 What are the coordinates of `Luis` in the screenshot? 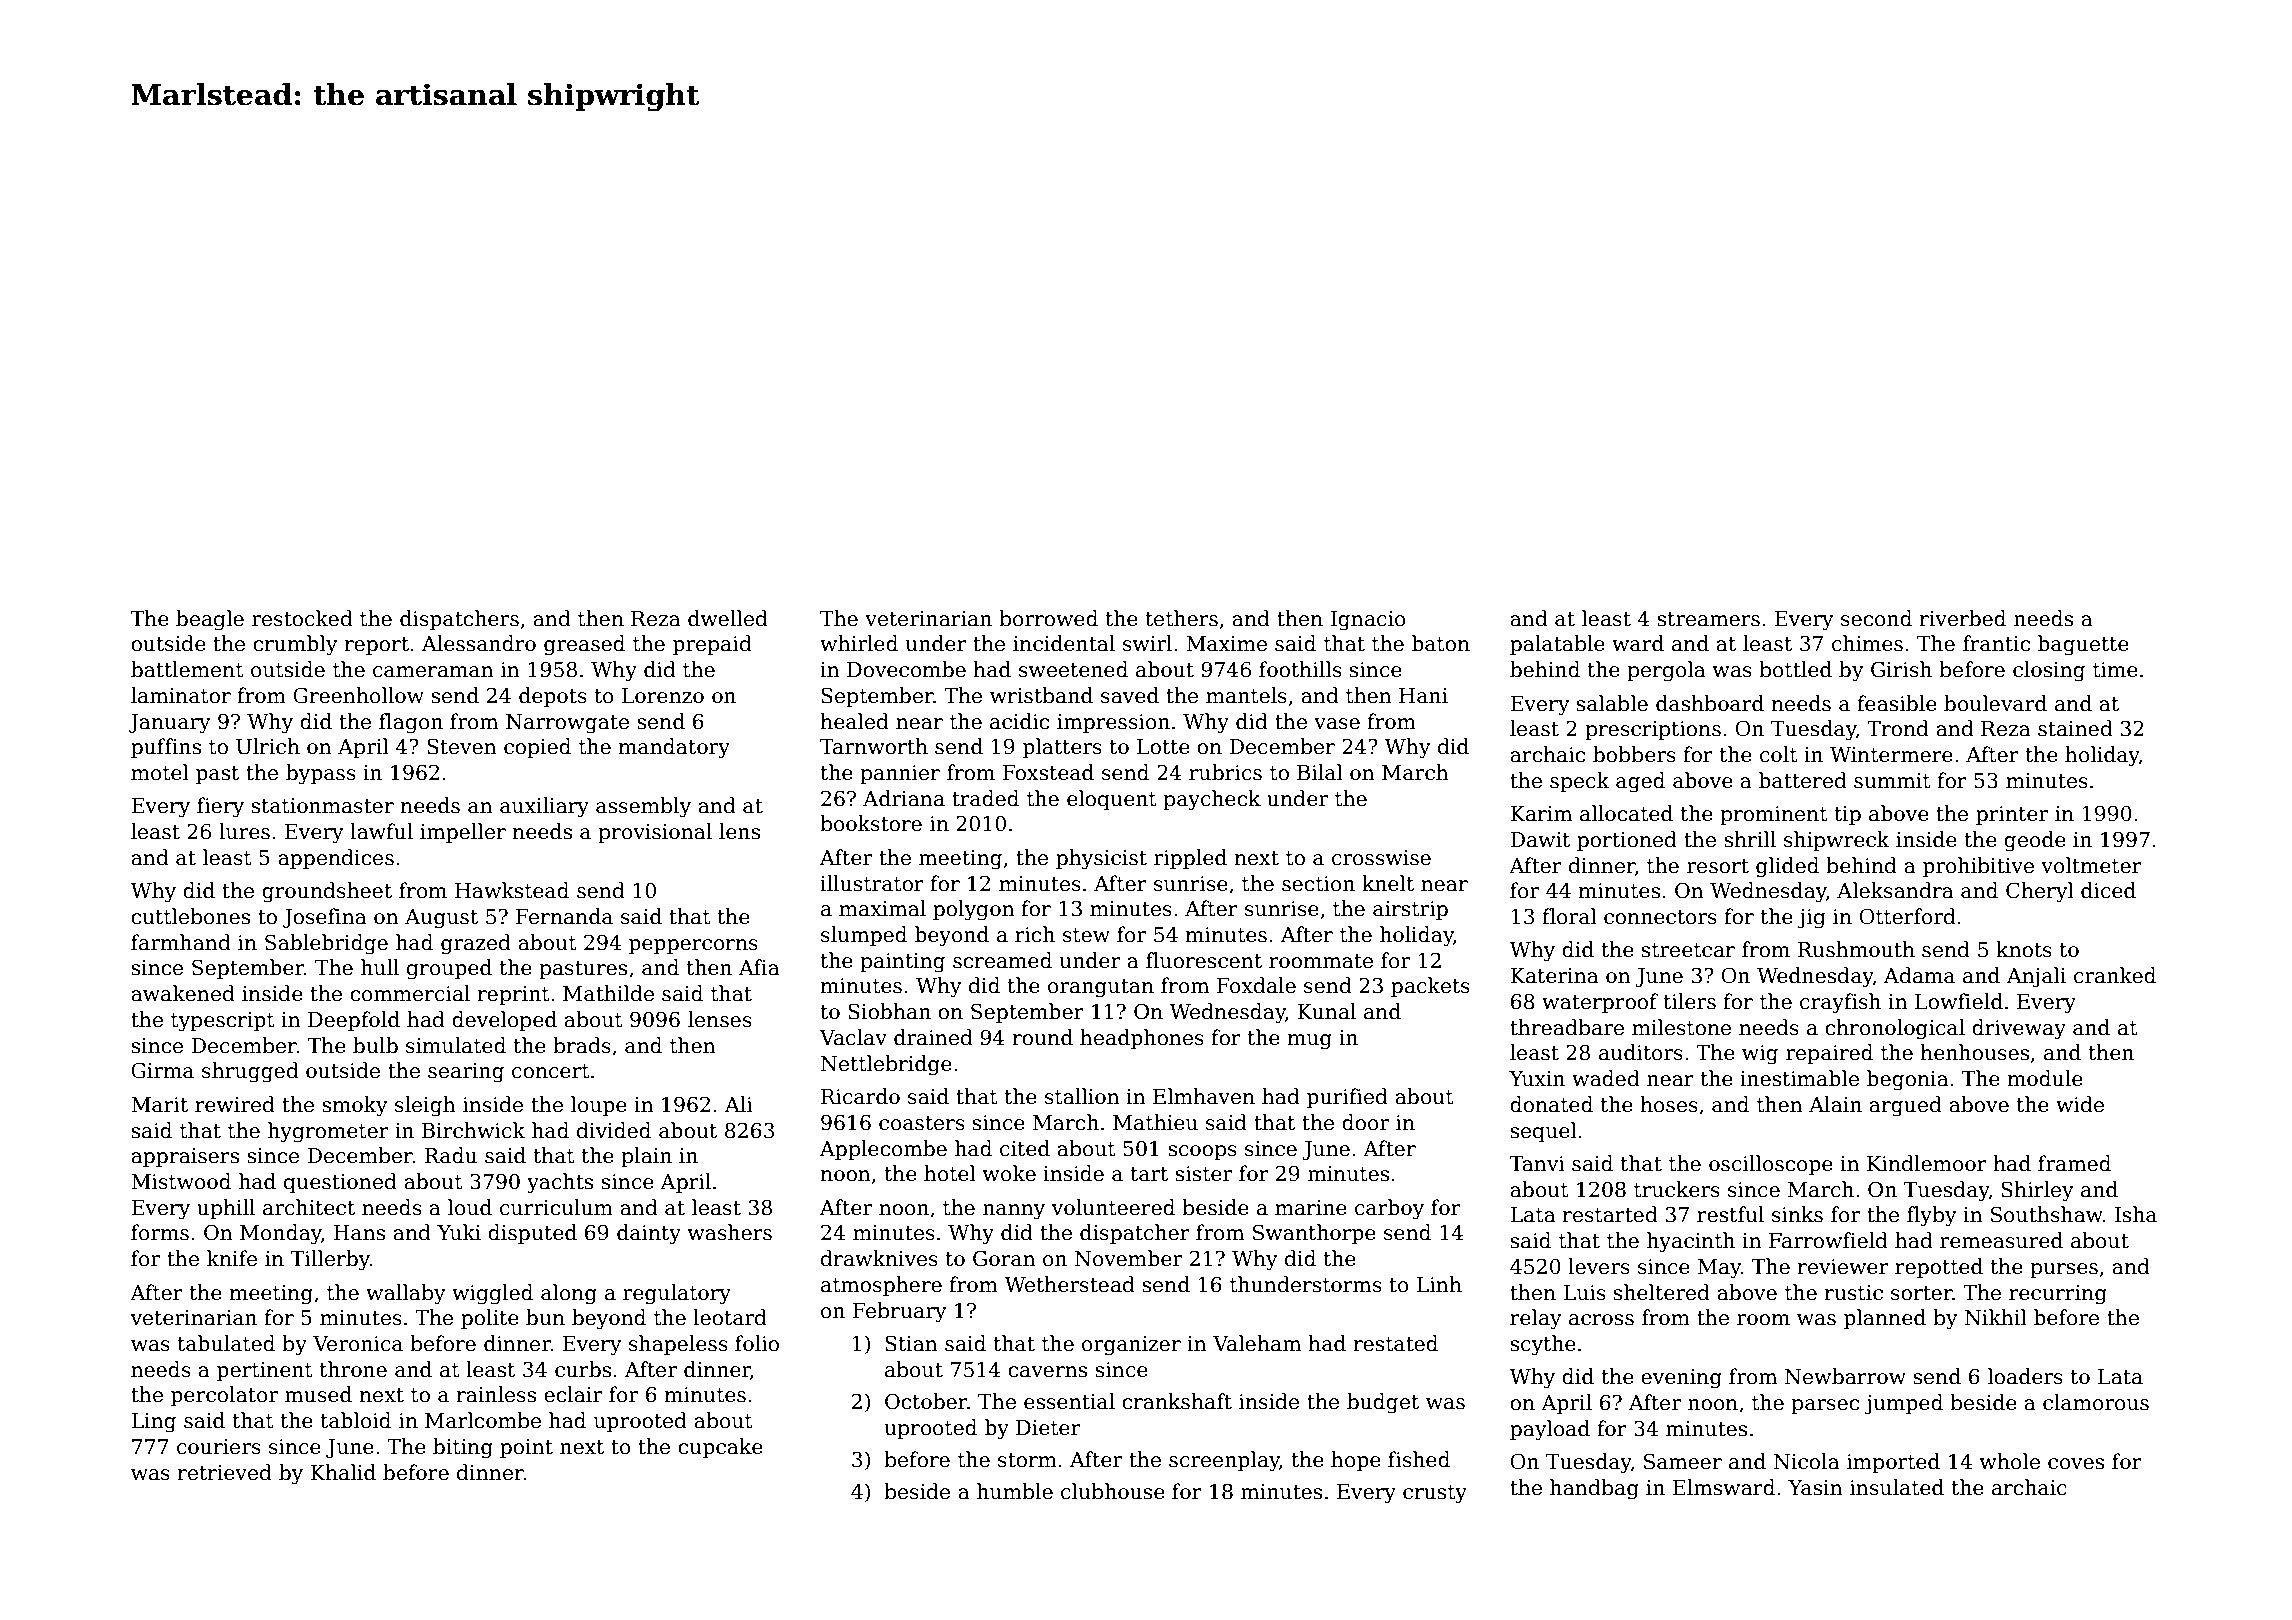 It's located at (1584, 1293).
